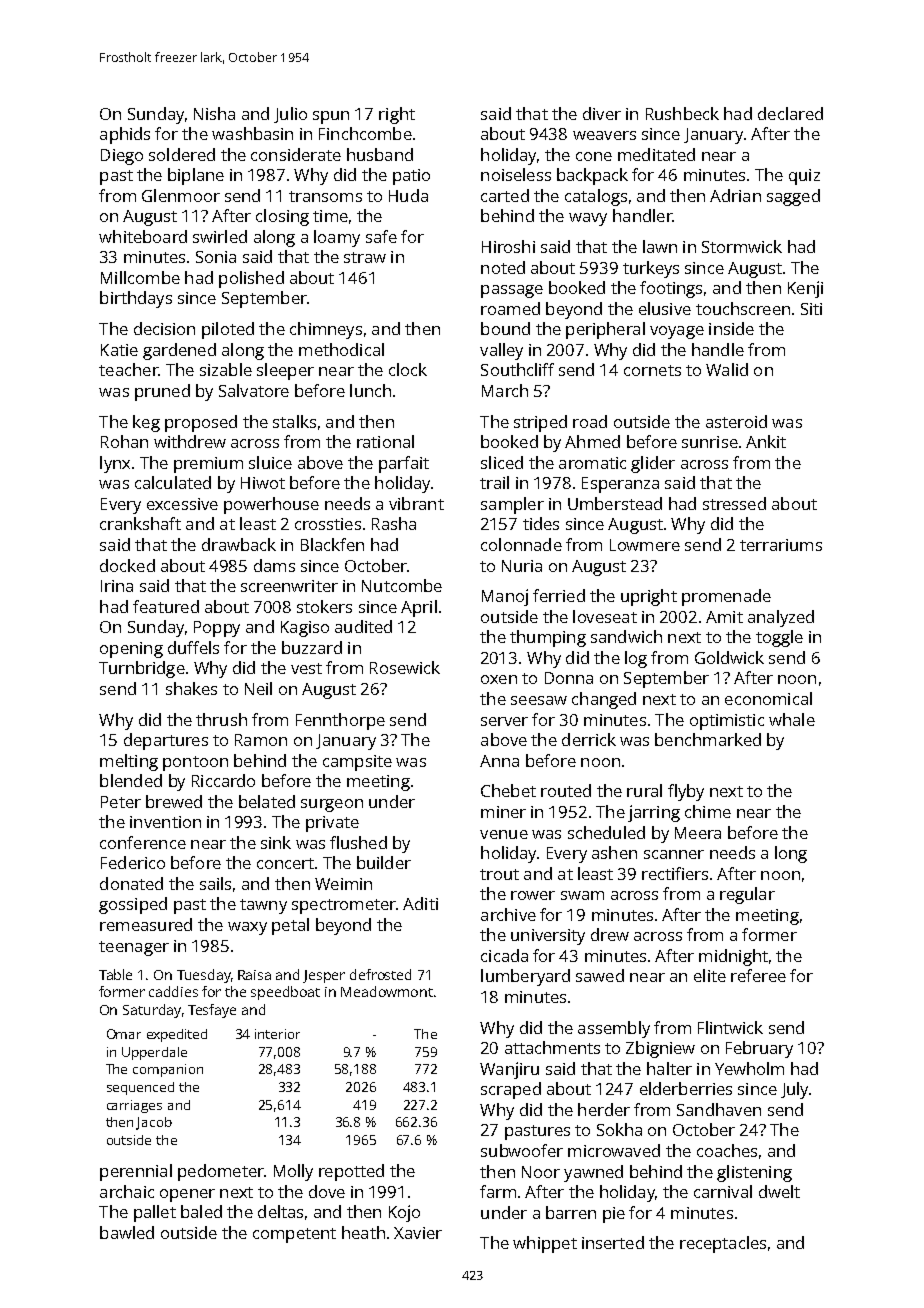  I want to click on flushed, so click(358, 842).
